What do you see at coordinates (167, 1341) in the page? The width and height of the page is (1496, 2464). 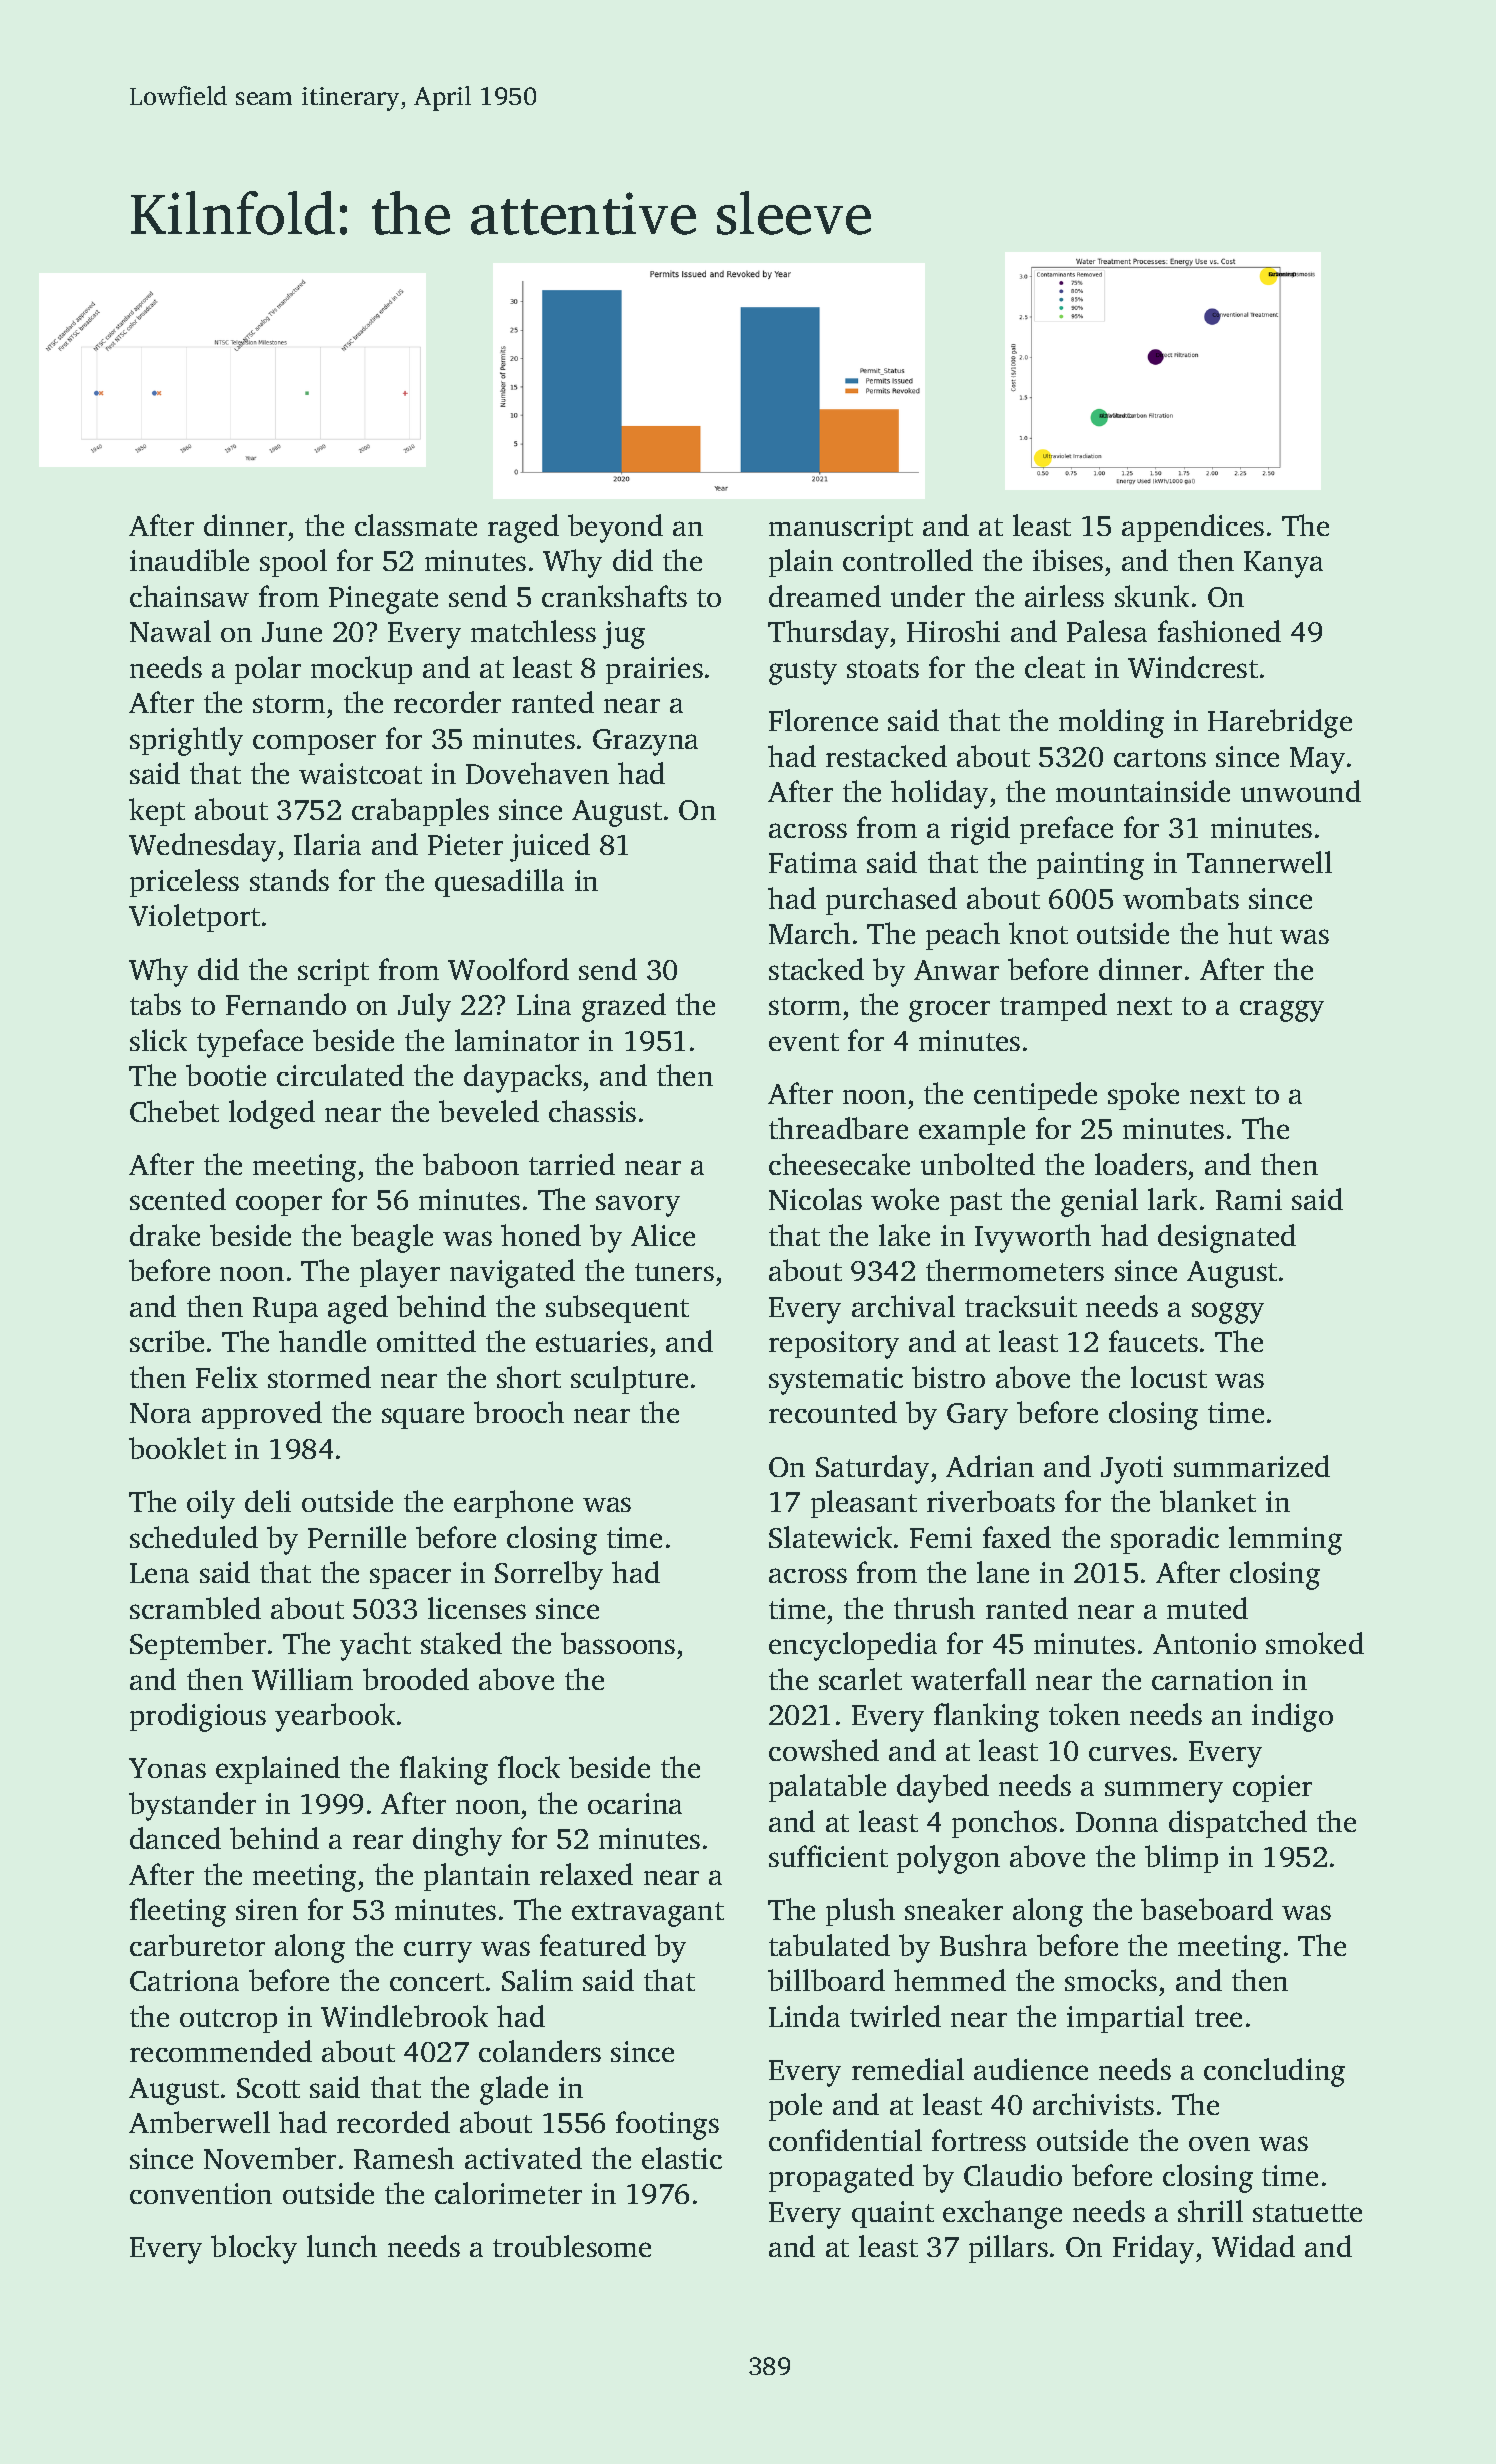 I see `scribe` at bounding box center [167, 1341].
